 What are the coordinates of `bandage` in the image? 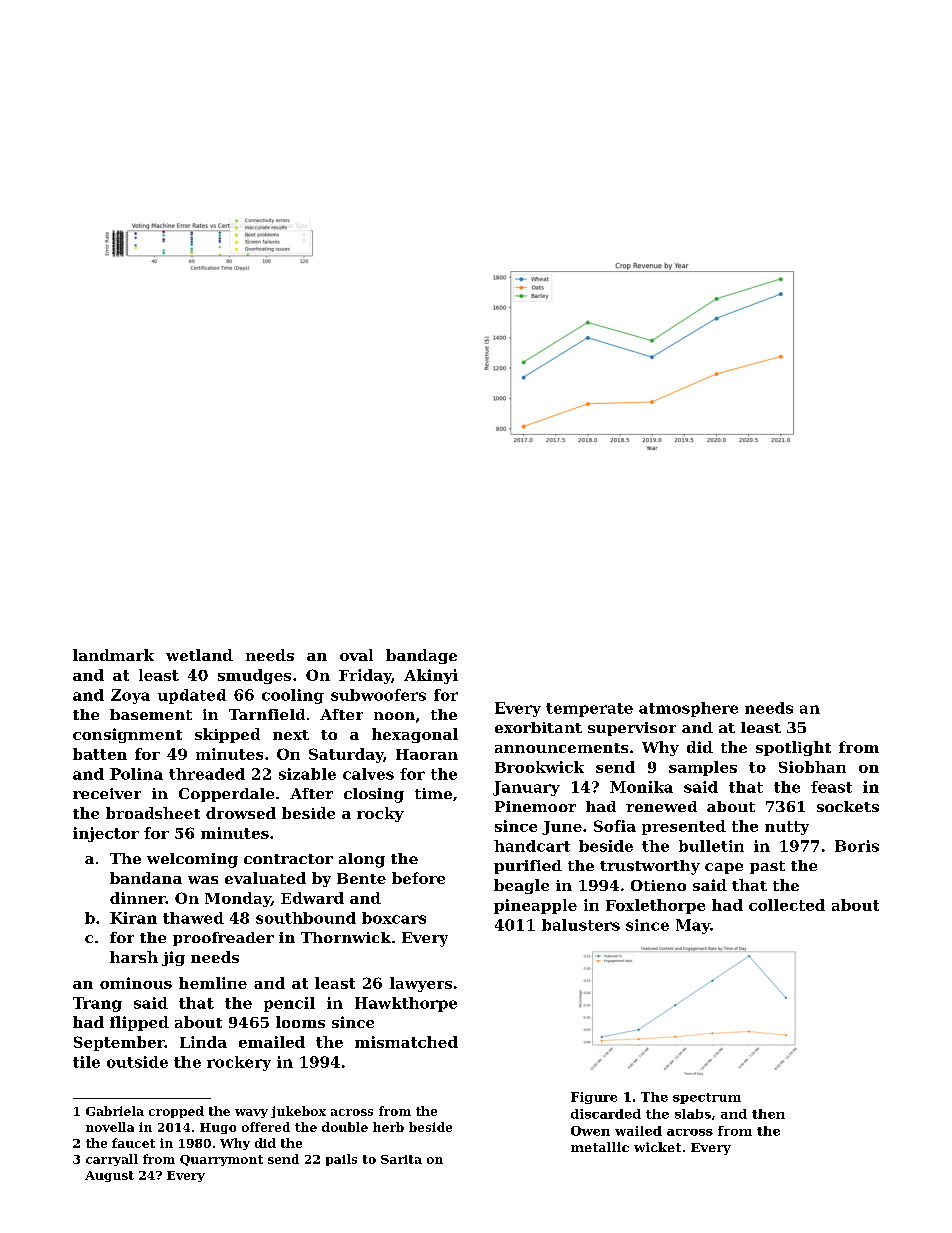 It's located at (421, 656).
